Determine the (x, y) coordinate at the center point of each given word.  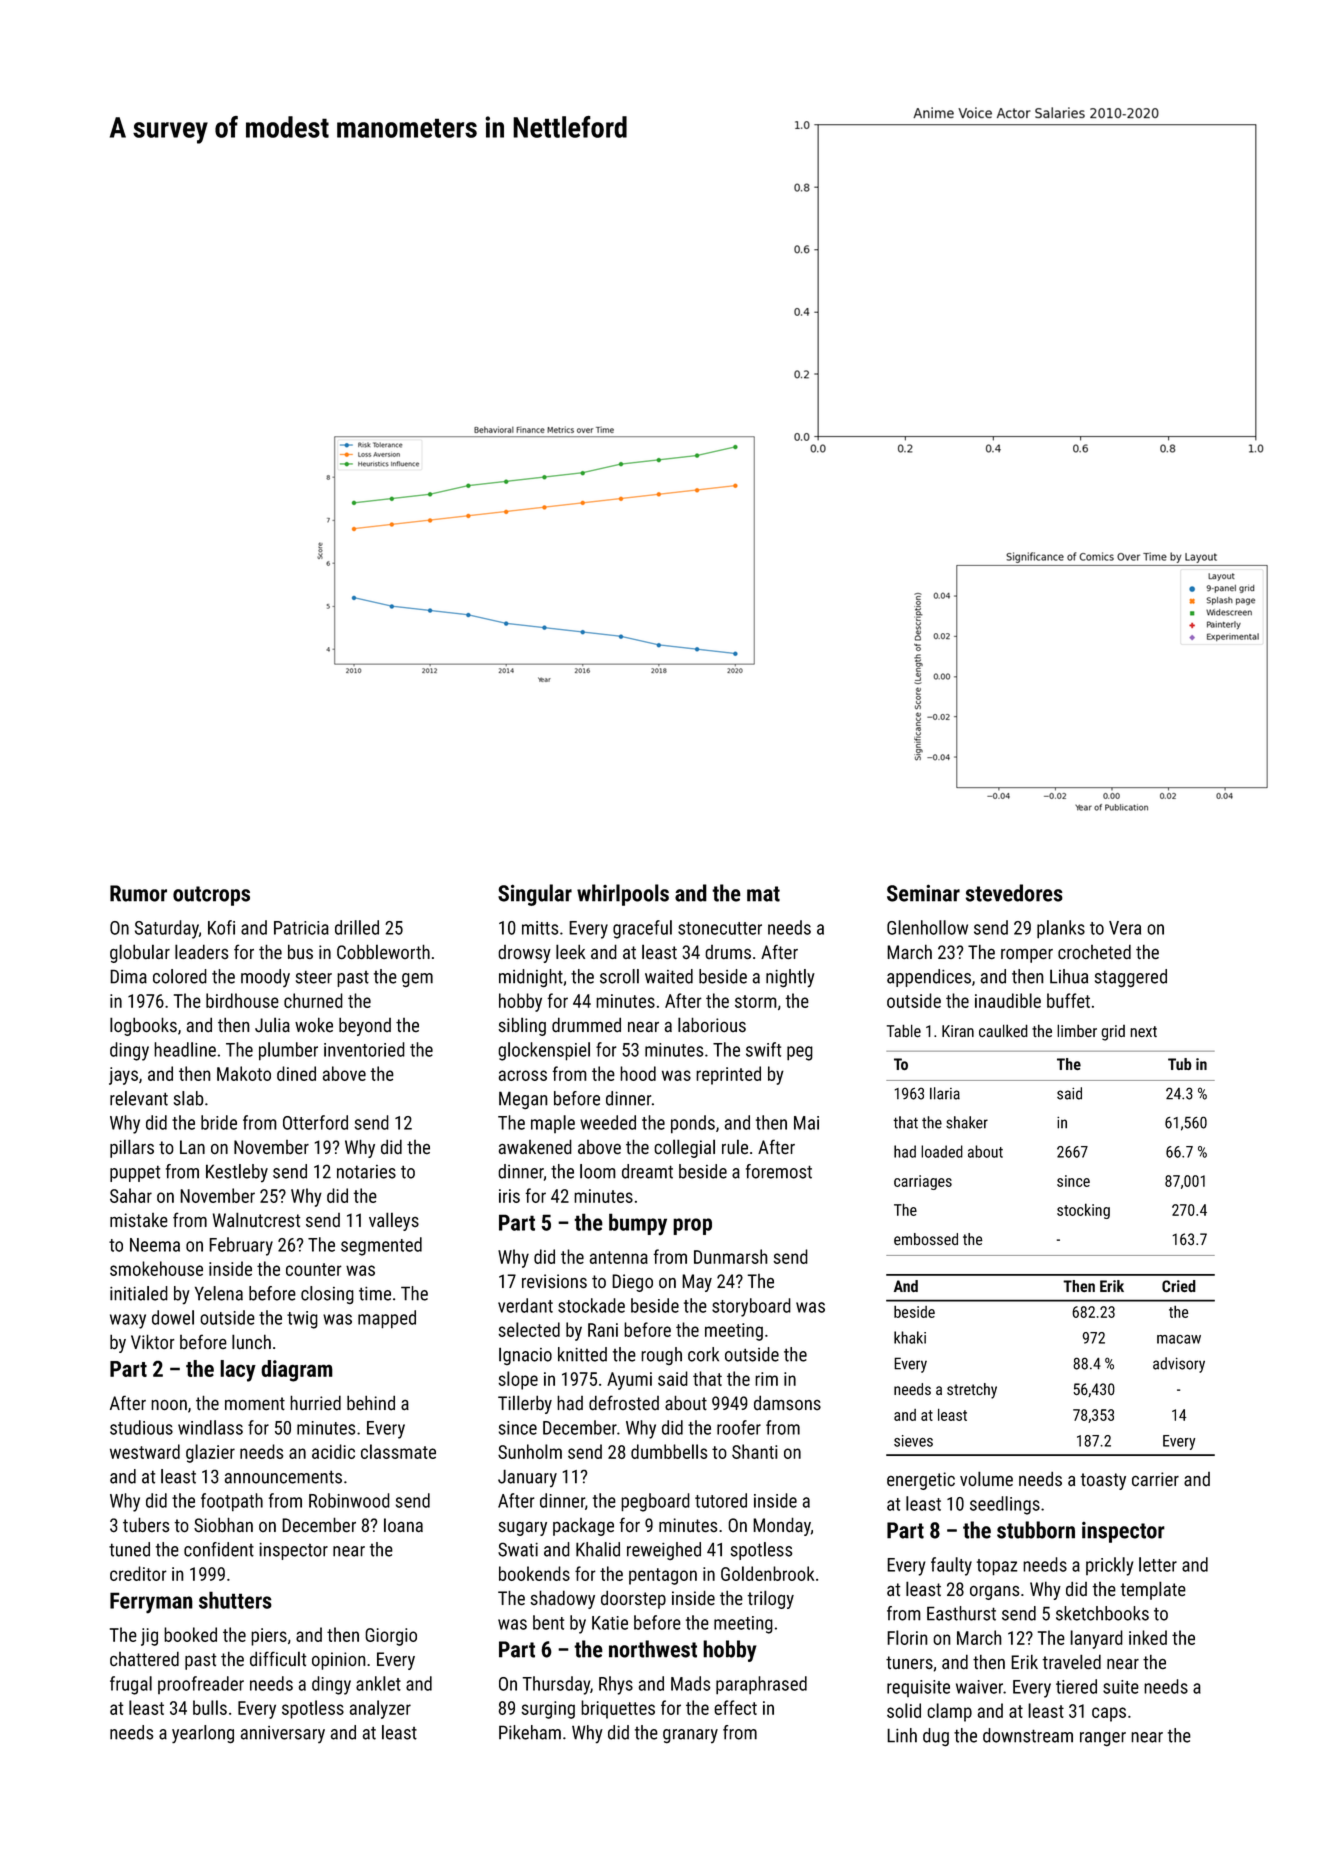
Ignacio (525, 1356)
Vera (1125, 928)
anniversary (282, 1734)
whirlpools (623, 895)
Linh (902, 1735)
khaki (910, 1337)
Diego (632, 1283)
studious (141, 1427)
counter (314, 1269)
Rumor (138, 893)
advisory (1179, 1365)
